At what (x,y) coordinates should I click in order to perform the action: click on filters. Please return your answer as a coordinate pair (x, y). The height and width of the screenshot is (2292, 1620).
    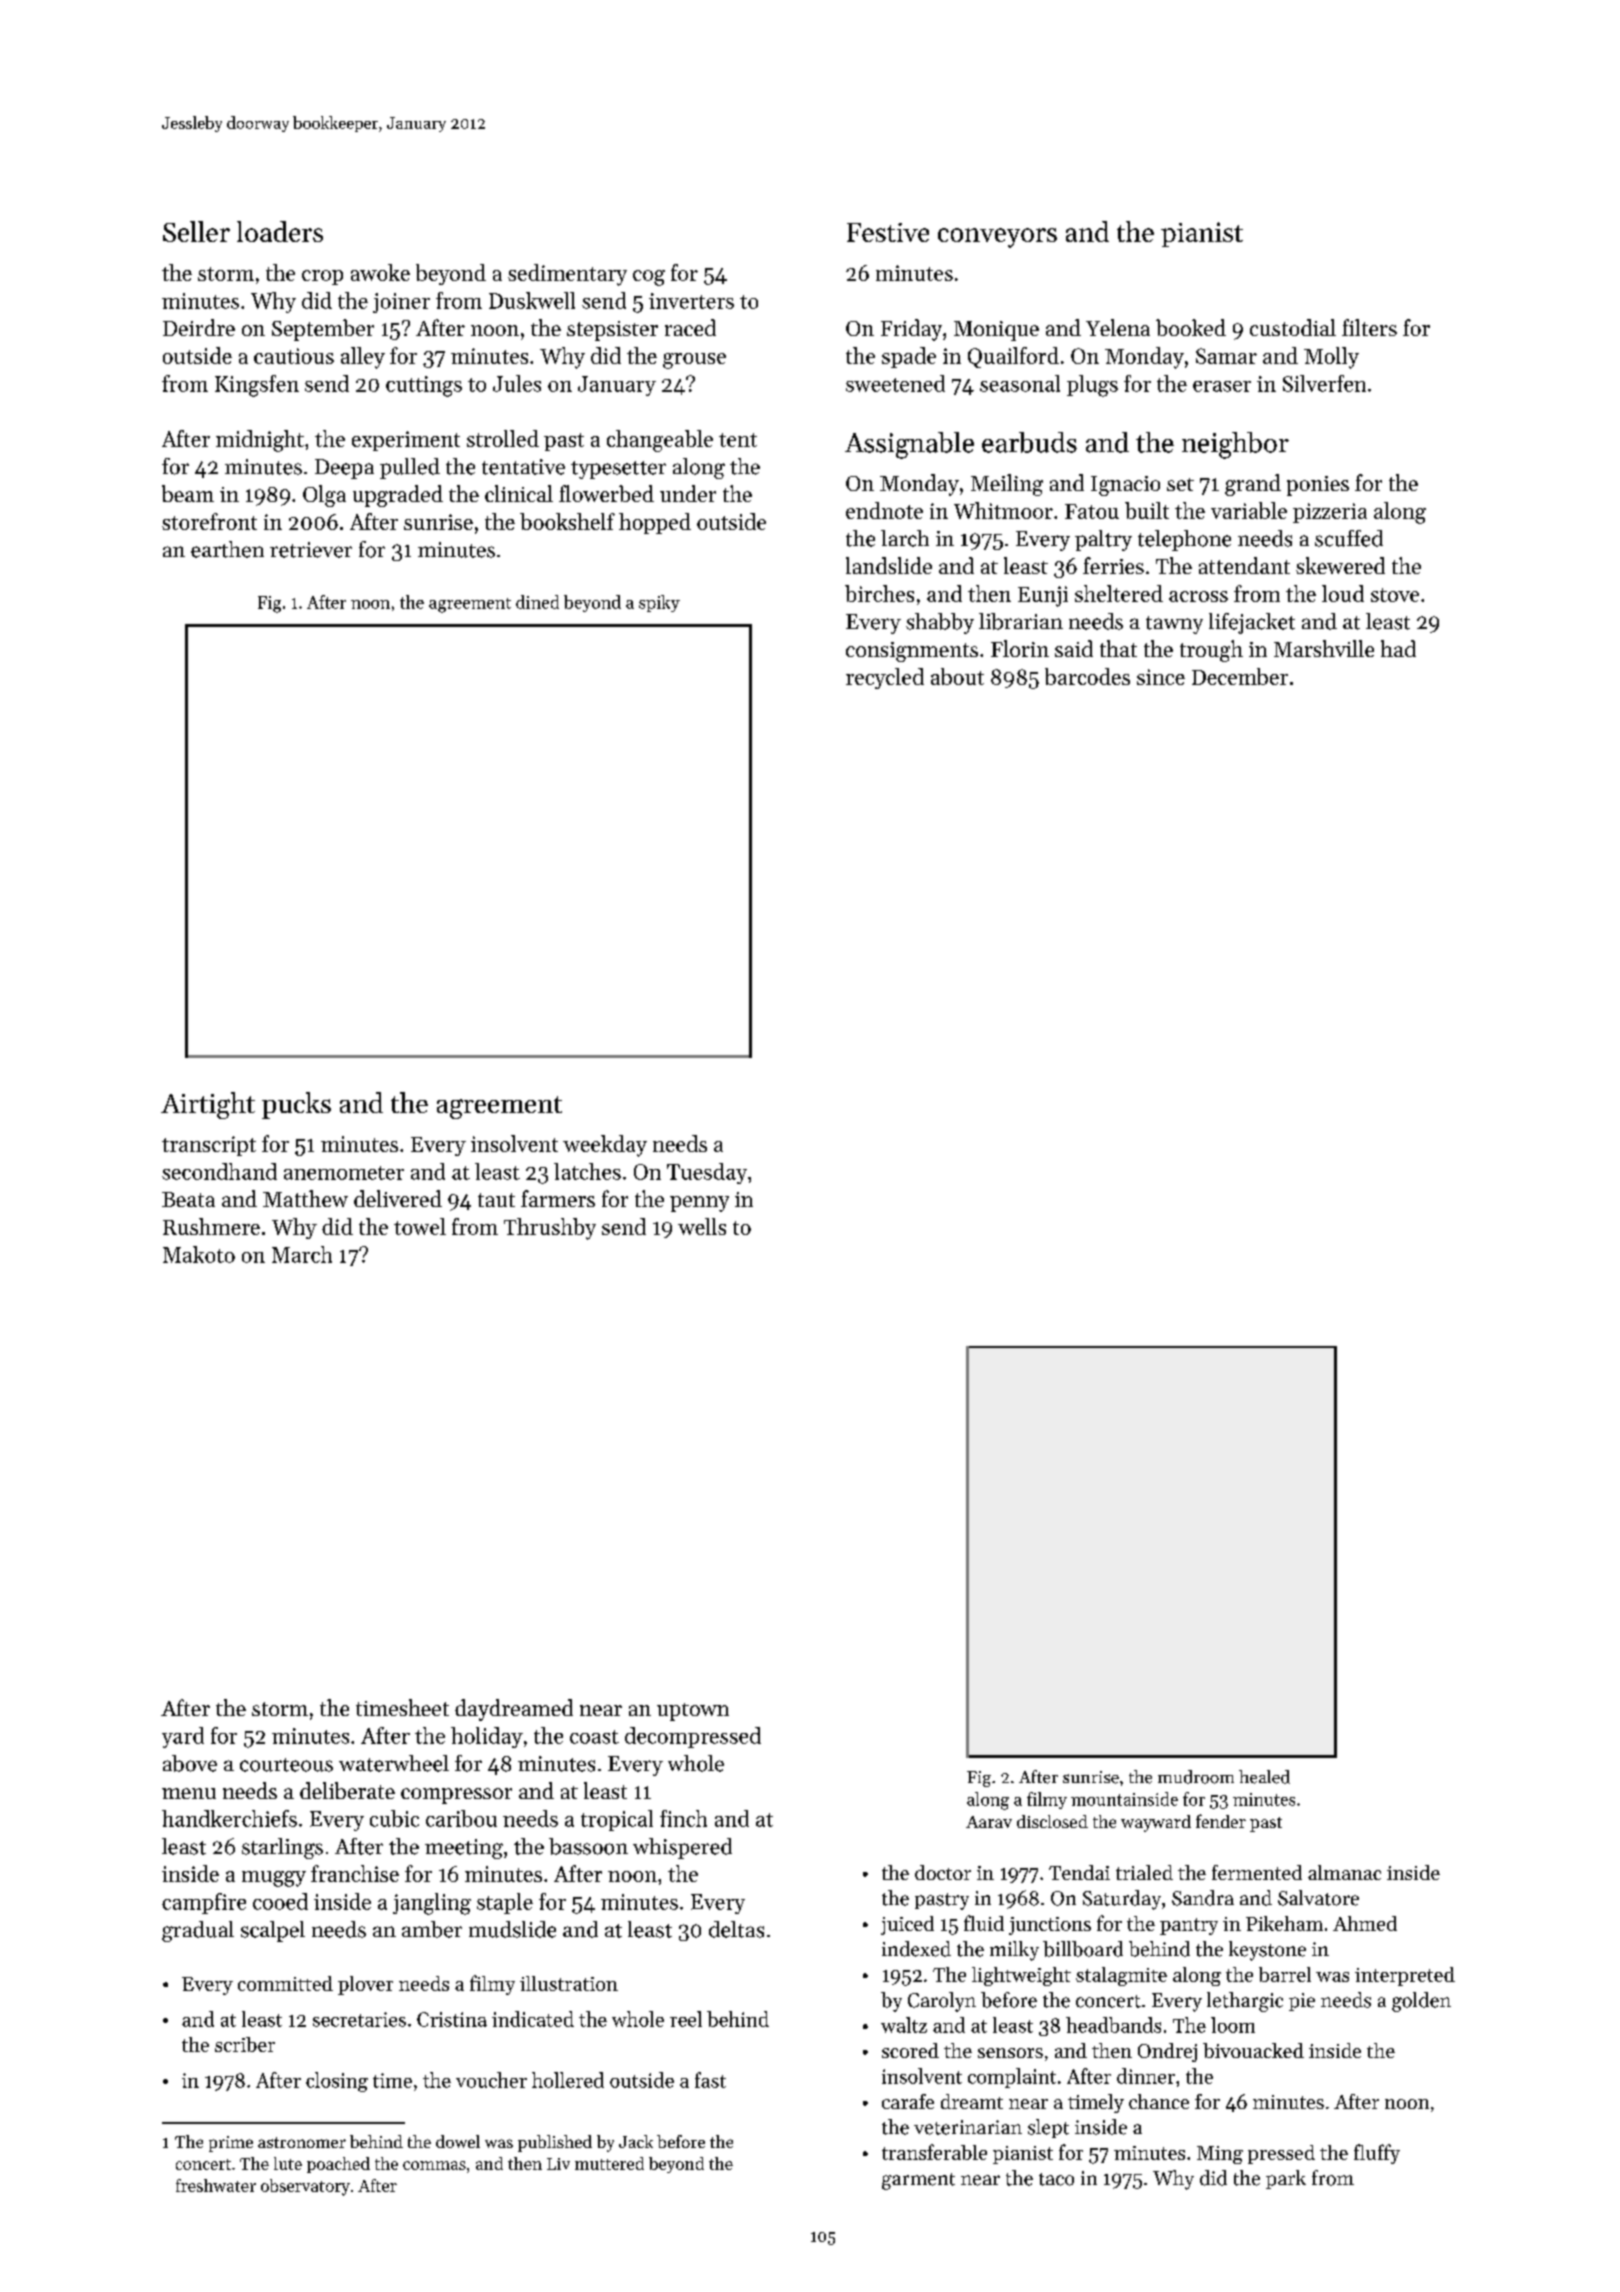
    Looking at the image, I should click on (1369, 327).
